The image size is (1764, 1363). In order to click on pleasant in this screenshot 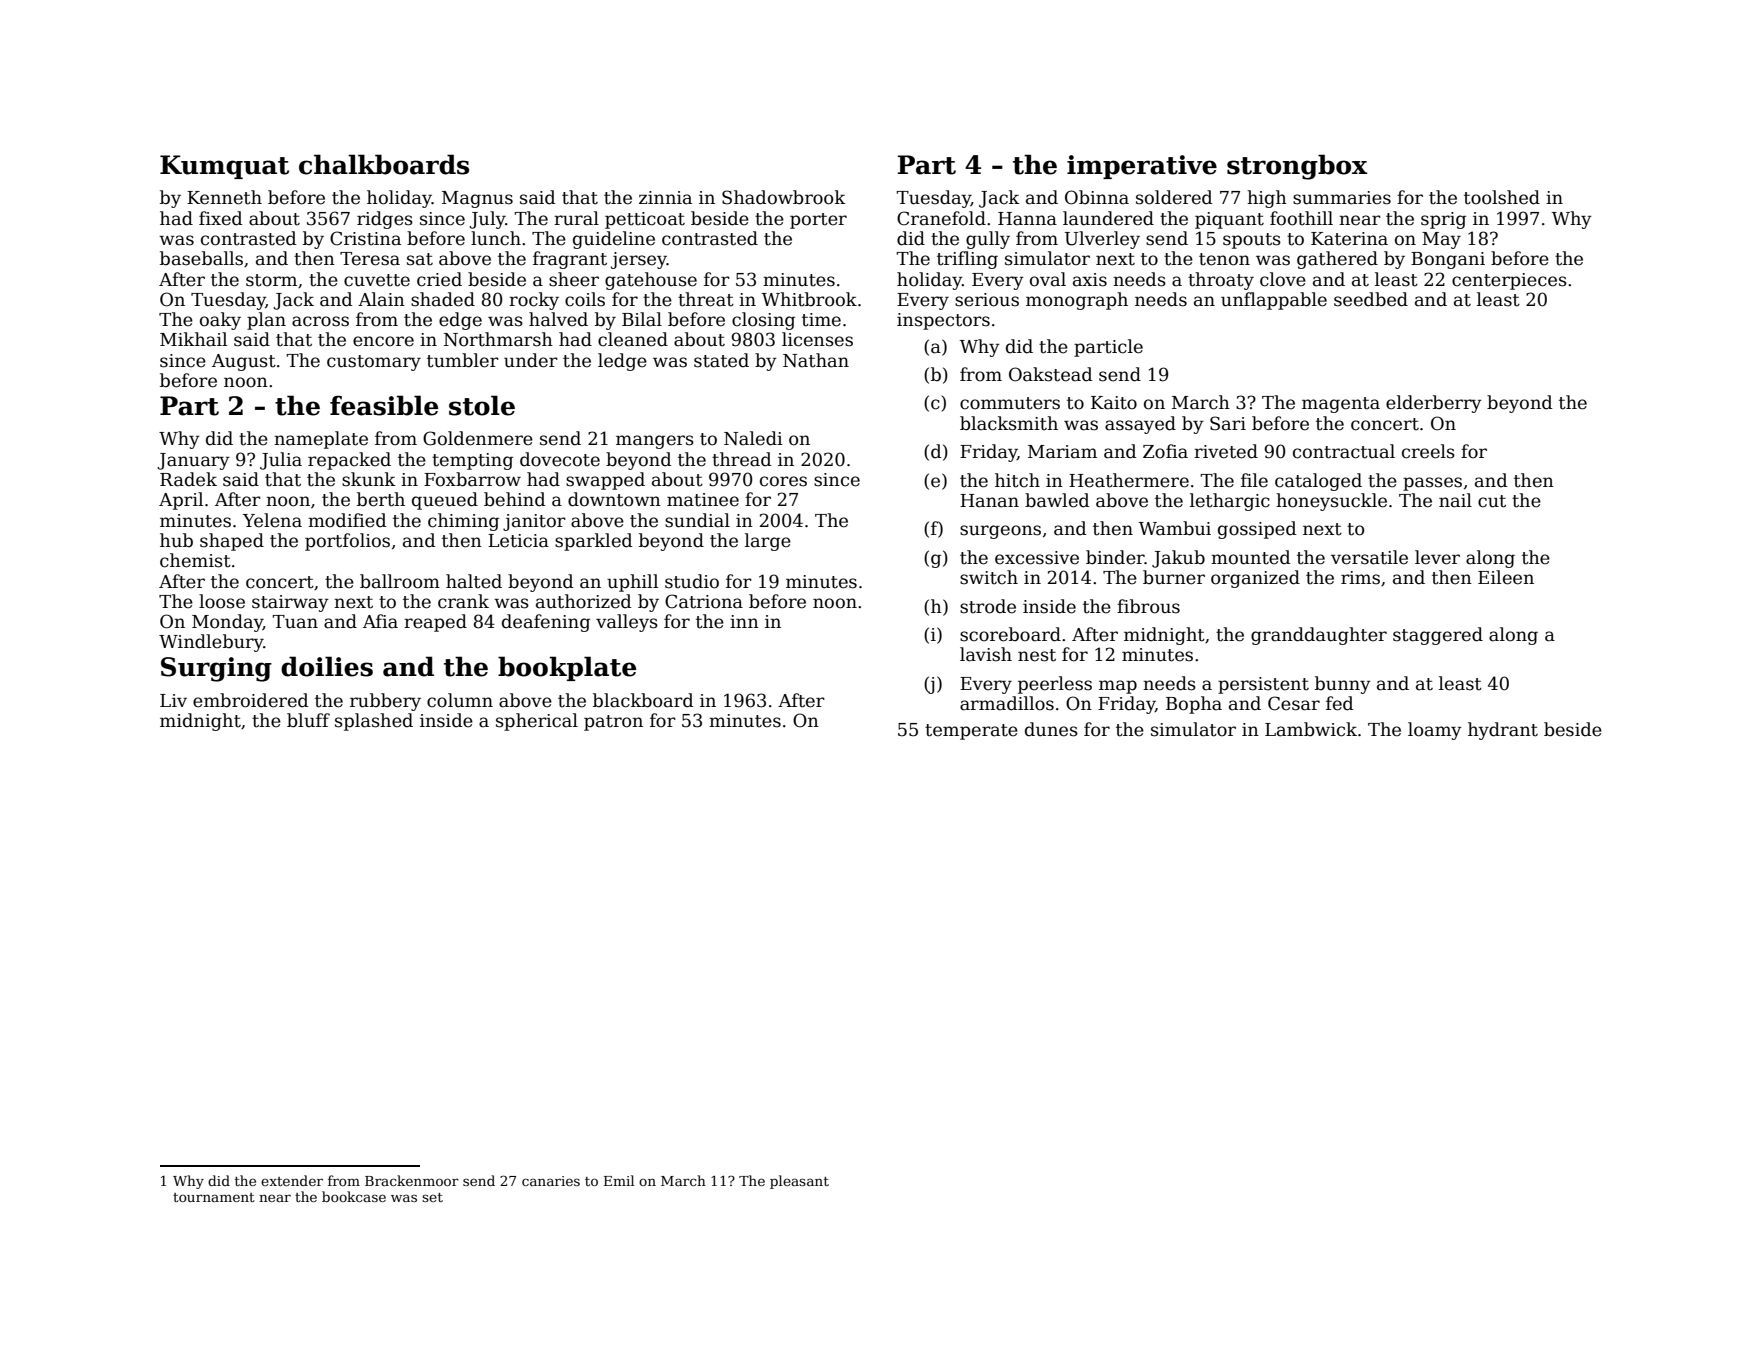, I will do `click(799, 1182)`.
